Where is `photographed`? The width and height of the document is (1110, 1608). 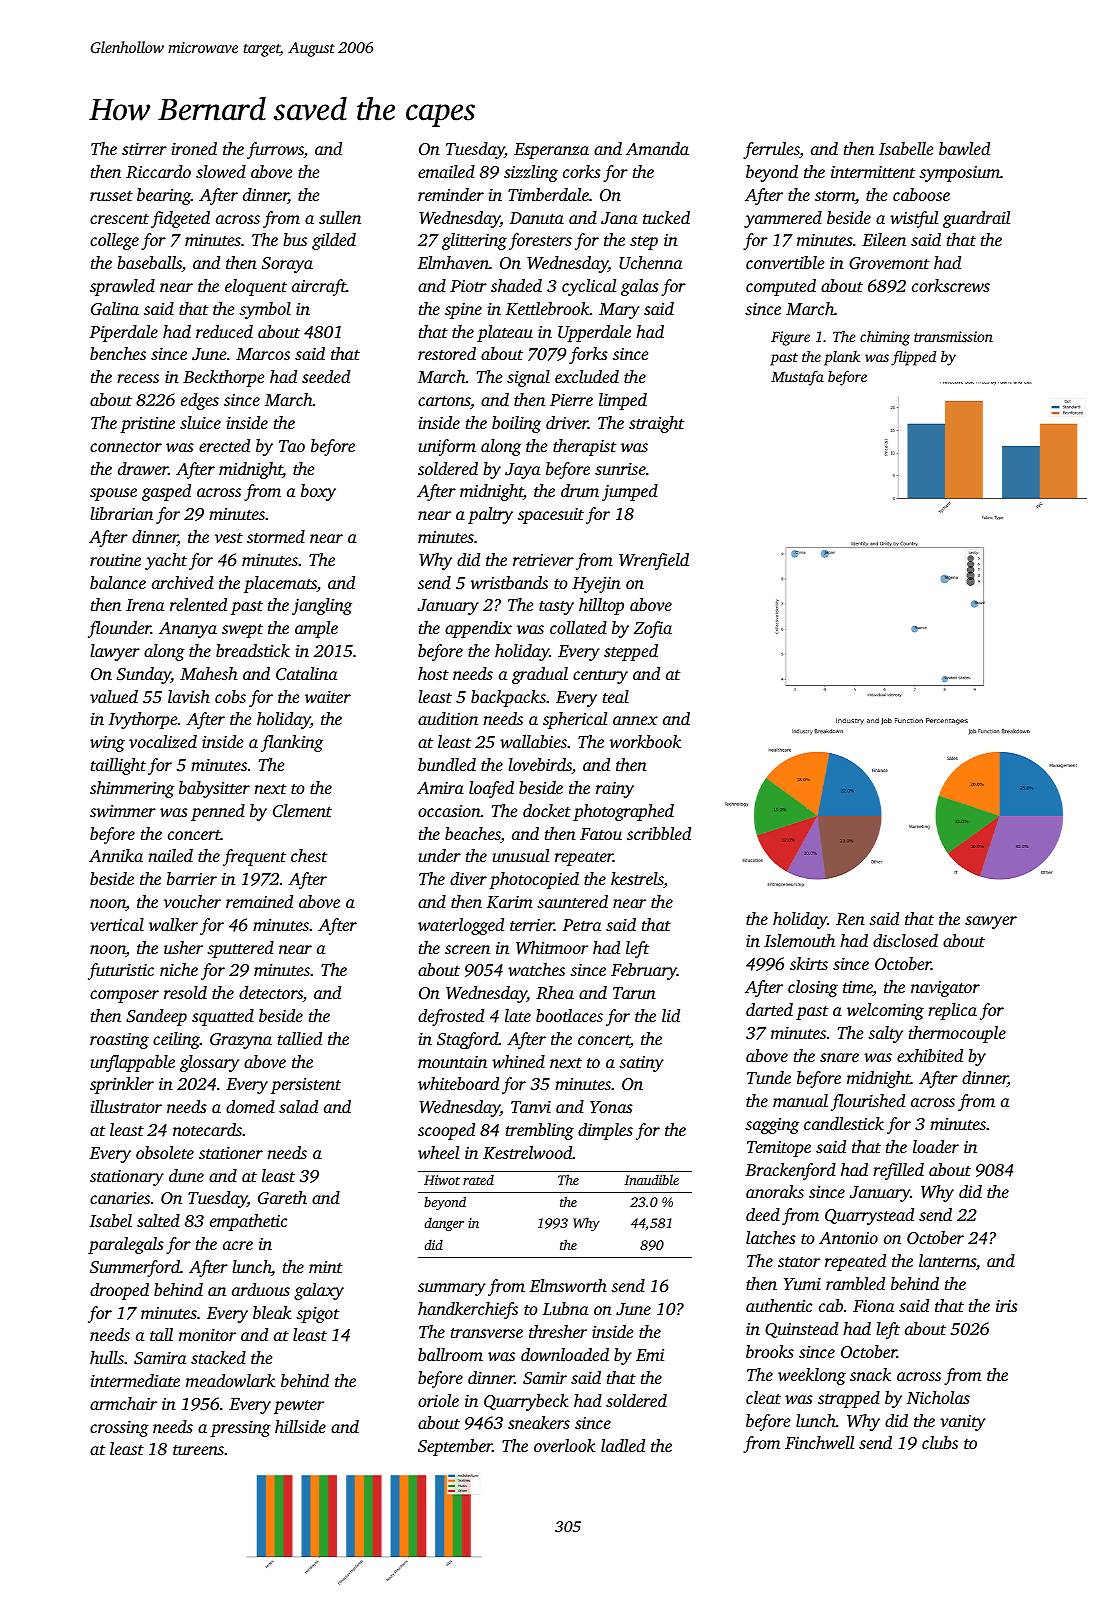
photographed is located at coordinates (623, 812).
